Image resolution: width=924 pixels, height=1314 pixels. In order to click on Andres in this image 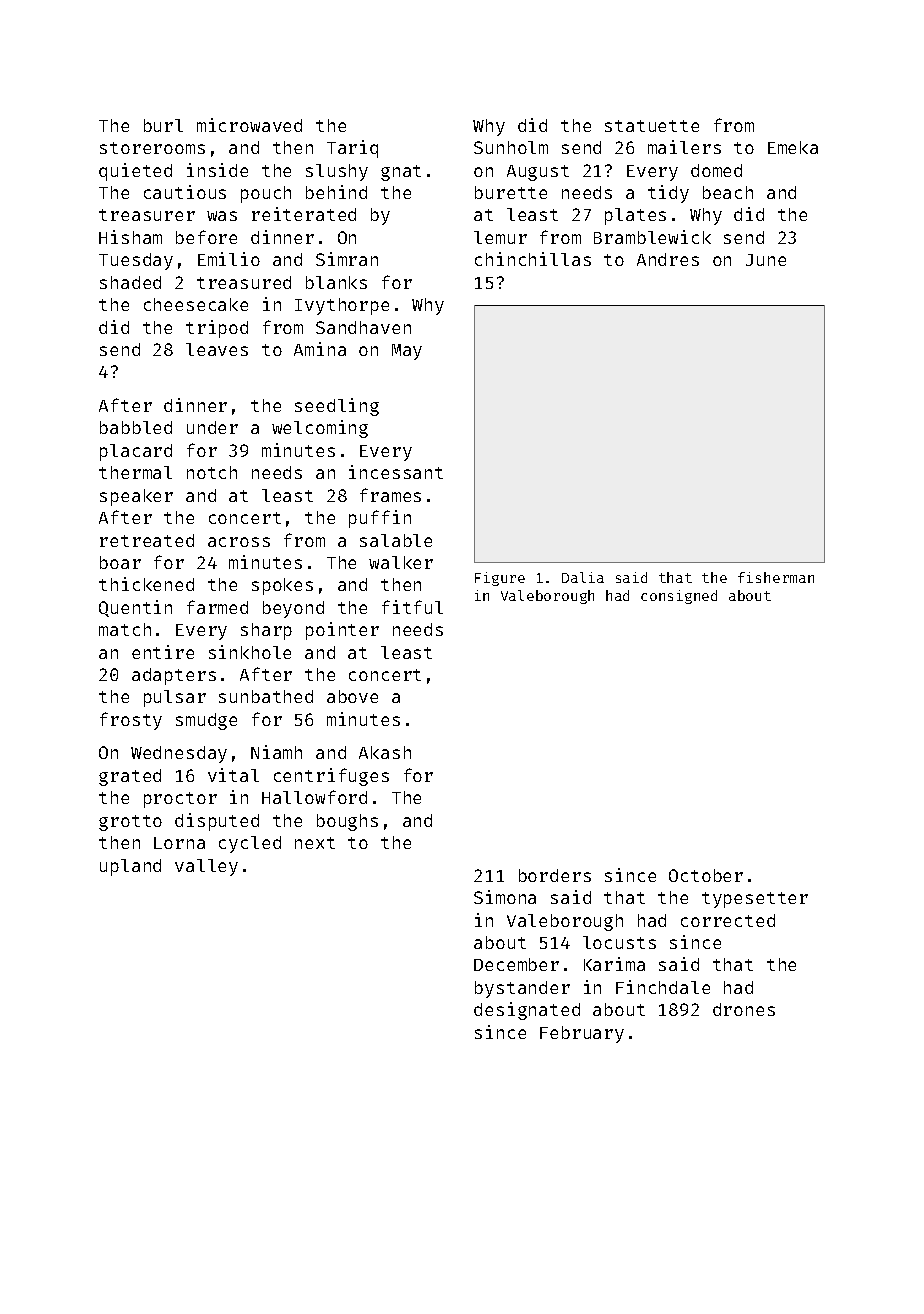, I will do `click(668, 259)`.
